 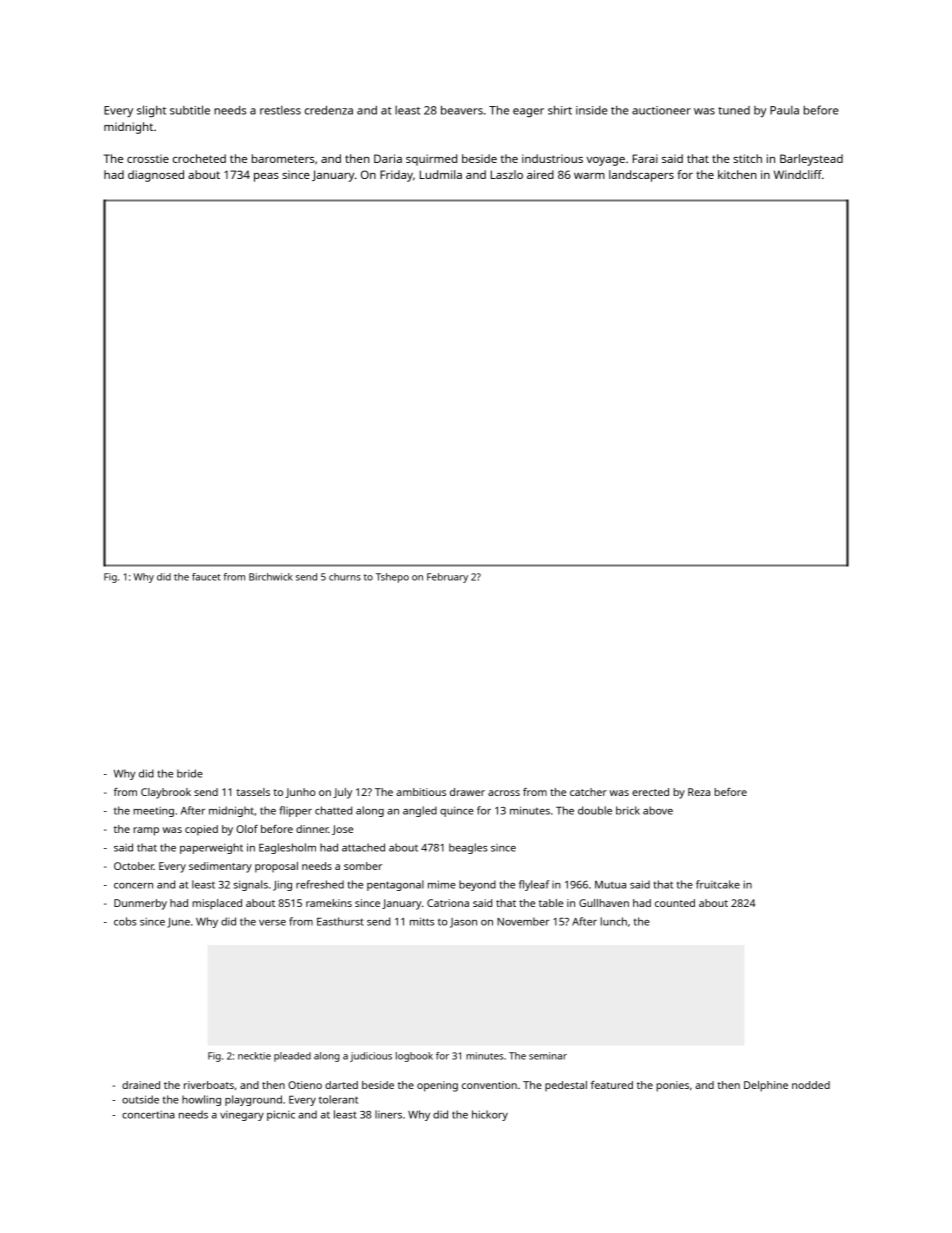 What do you see at coordinates (151, 111) in the document?
I see `slight` at bounding box center [151, 111].
